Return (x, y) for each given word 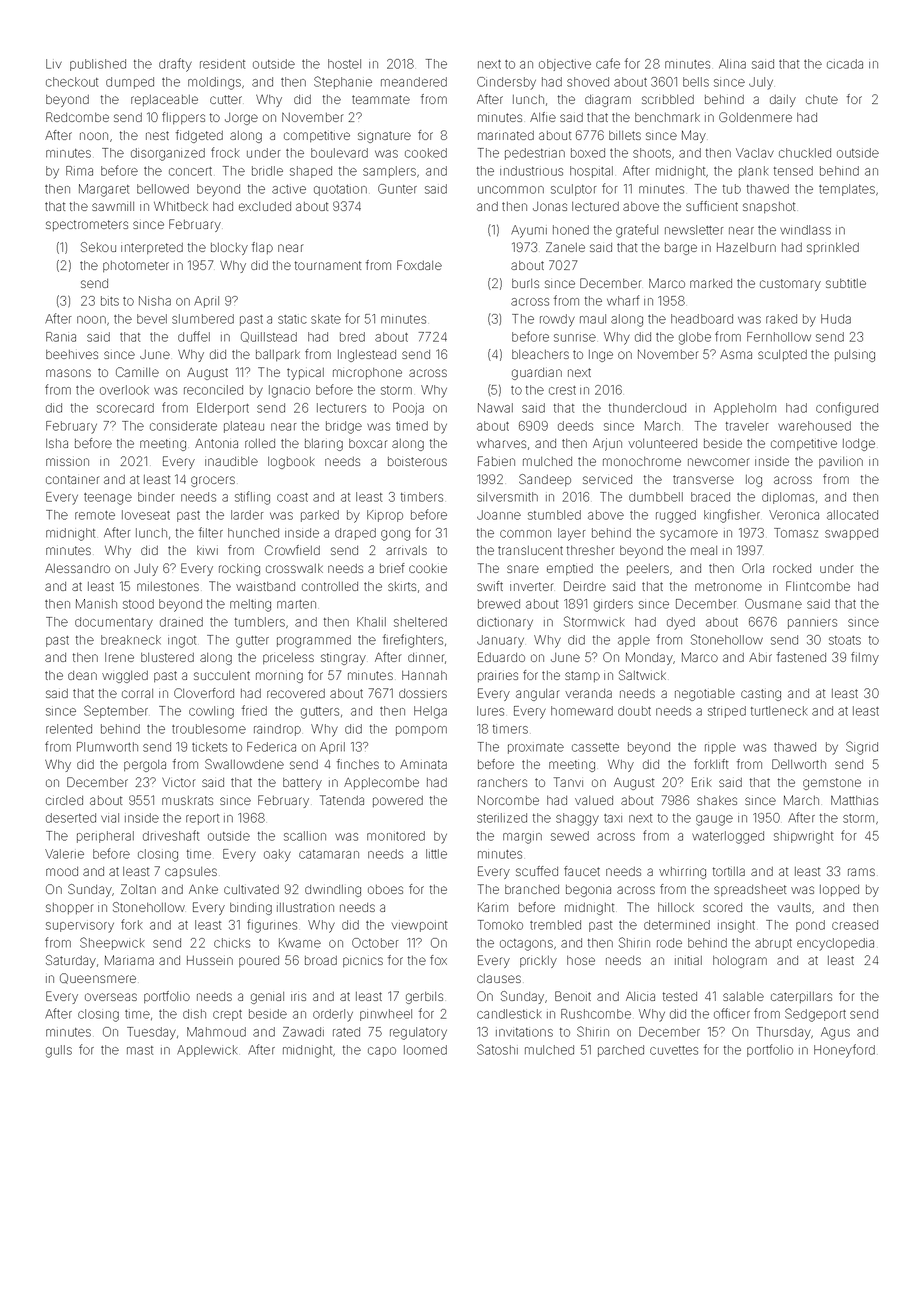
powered (398, 801)
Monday (649, 658)
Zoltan (138, 889)
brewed (499, 604)
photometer (136, 266)
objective (565, 65)
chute (822, 99)
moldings (214, 83)
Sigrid (862, 748)
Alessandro (77, 568)
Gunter (397, 189)
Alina (732, 64)
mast (140, 1050)
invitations (524, 1032)
